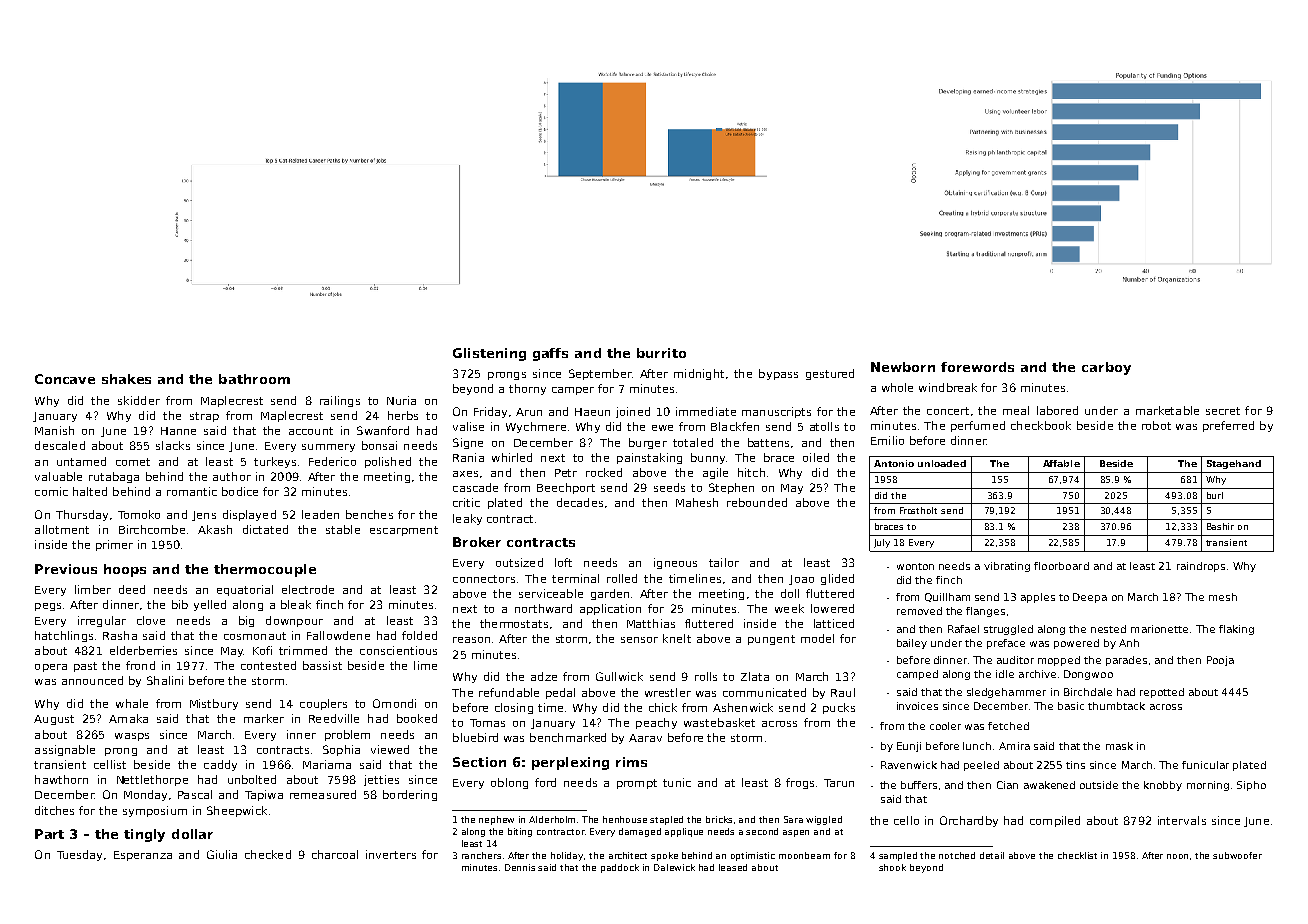  Describe the element at coordinates (1041, 425) in the screenshot. I see `checkbook` at that location.
